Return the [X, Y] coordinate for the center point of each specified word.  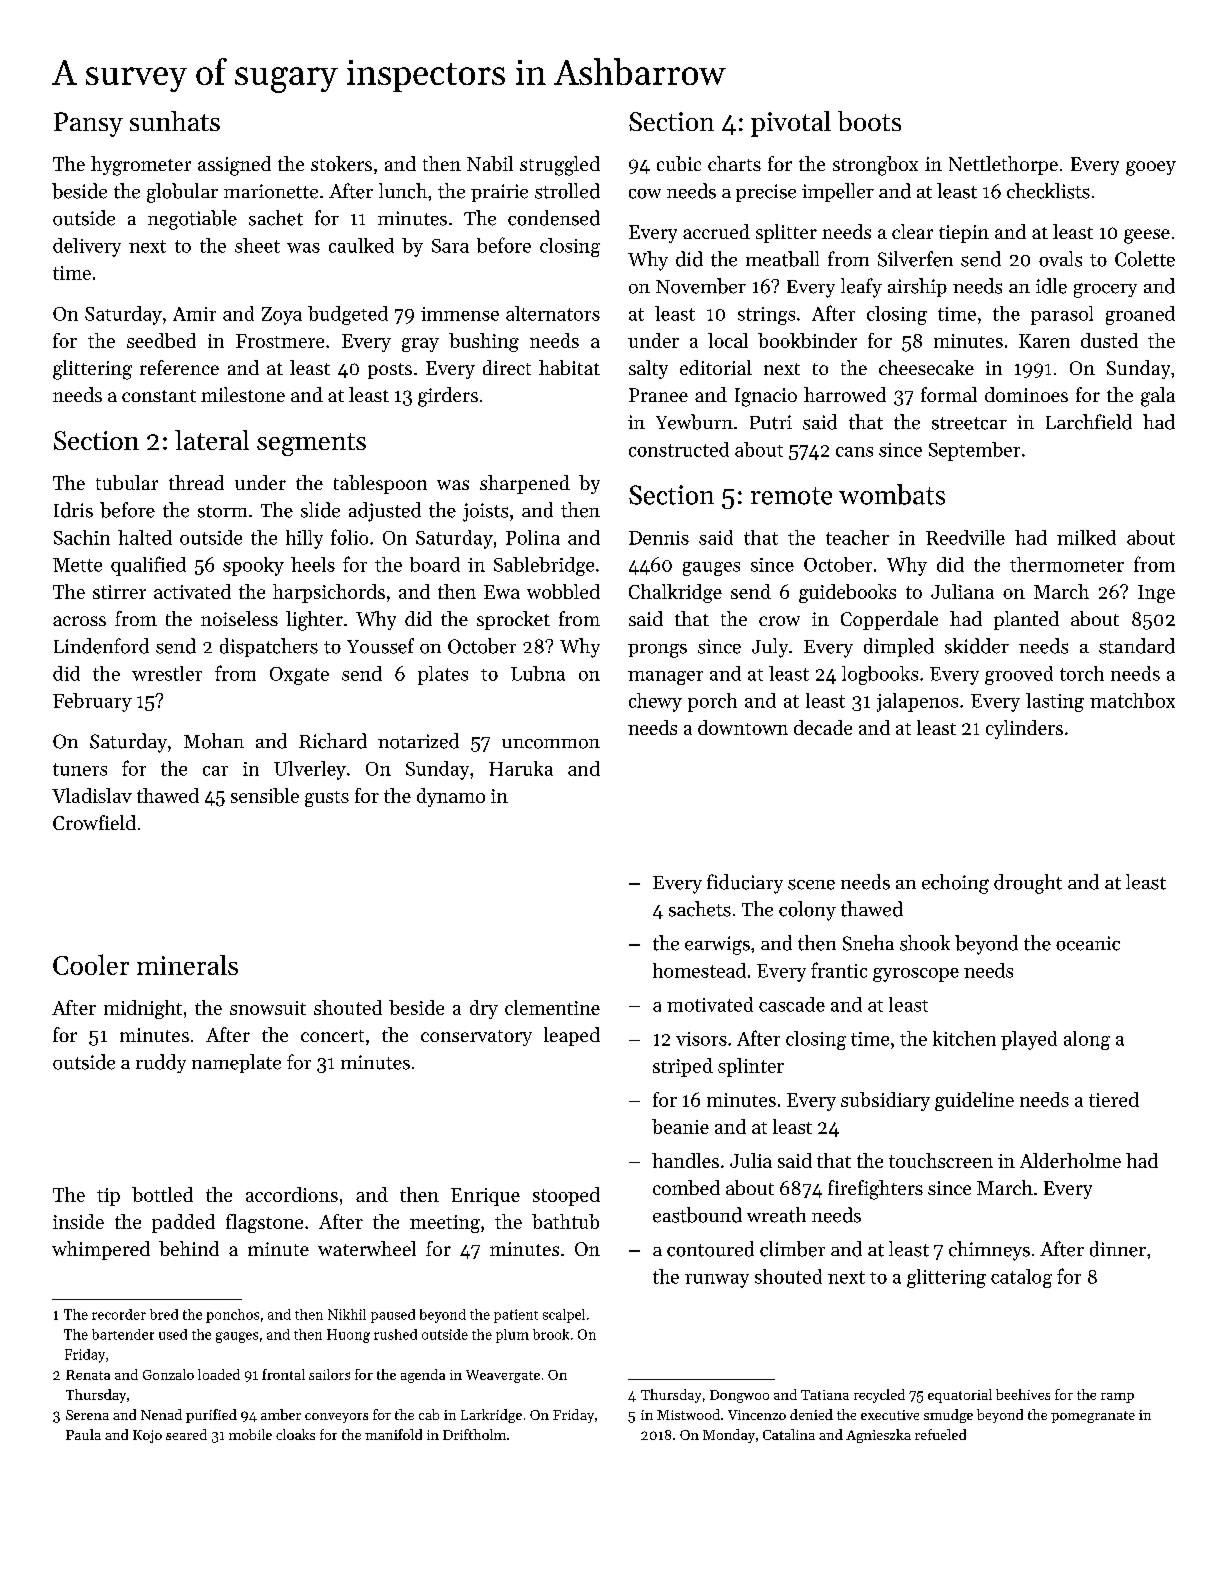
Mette [77, 565]
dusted [1109, 340]
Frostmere [280, 341]
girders [448, 397]
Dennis [659, 538]
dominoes [1026, 394]
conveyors [336, 1418]
